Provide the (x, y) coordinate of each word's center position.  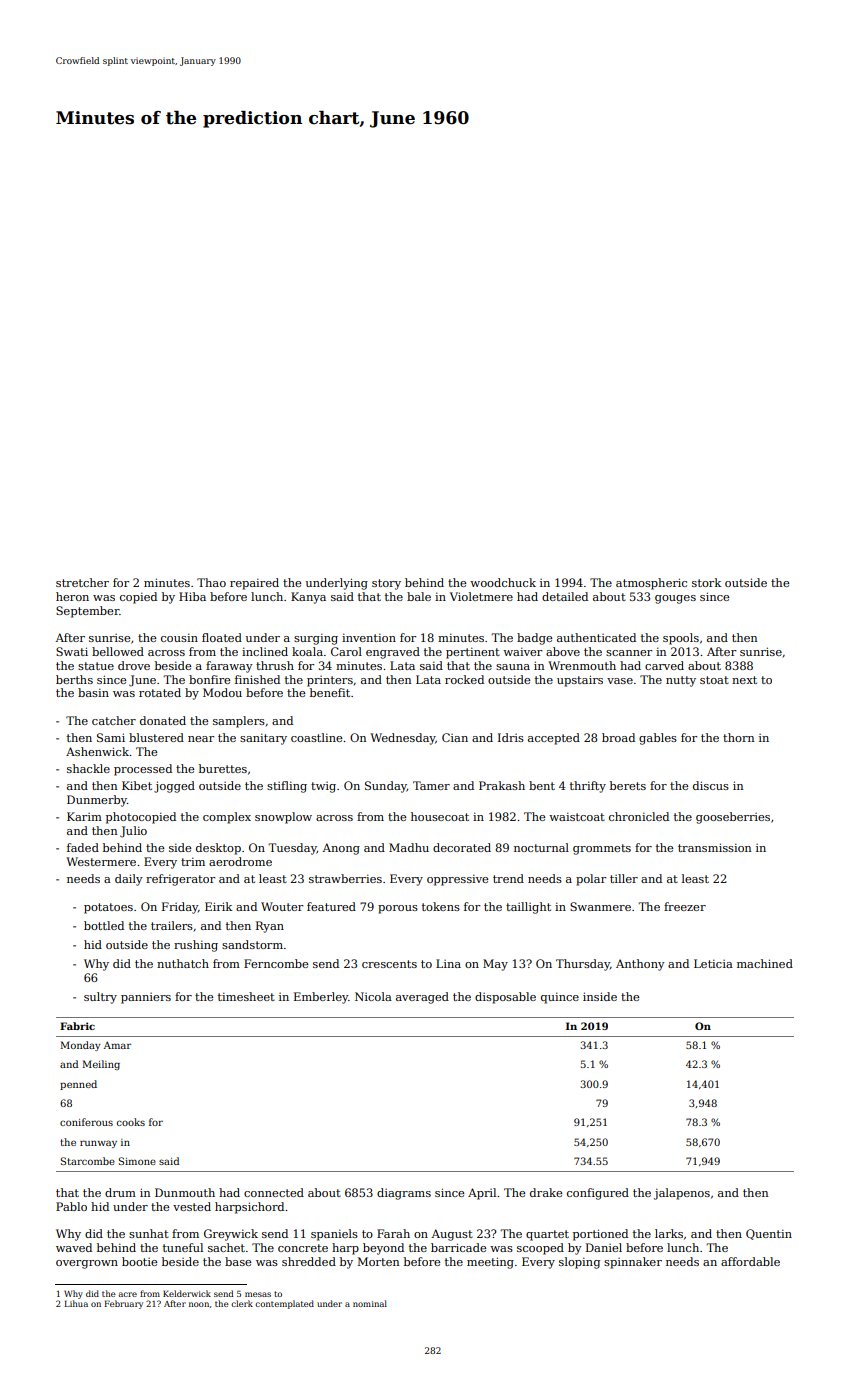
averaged (422, 998)
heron (72, 596)
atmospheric (651, 584)
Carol (346, 651)
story (386, 584)
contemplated (284, 1304)
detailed (565, 596)
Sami (111, 737)
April (482, 1194)
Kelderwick (187, 1293)
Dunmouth (185, 1192)
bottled (104, 925)
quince (560, 998)
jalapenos (682, 1194)
